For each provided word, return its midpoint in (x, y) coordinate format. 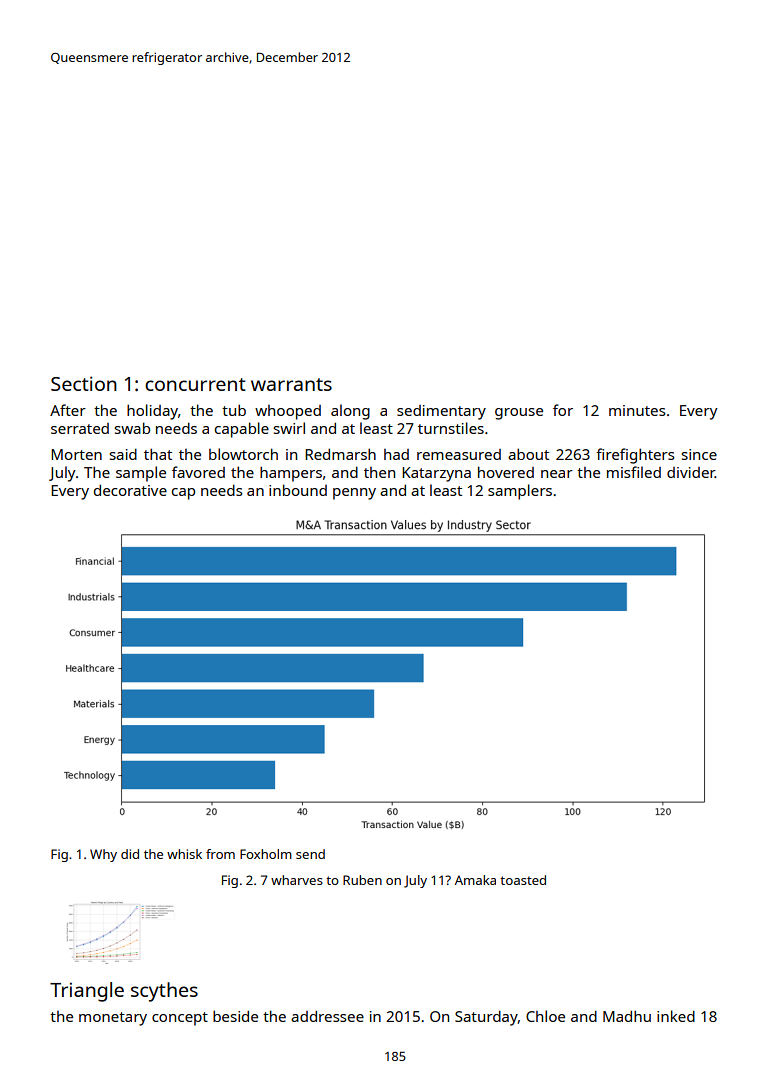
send (310, 854)
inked (676, 1016)
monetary (113, 1019)
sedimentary (441, 412)
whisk (184, 854)
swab (132, 428)
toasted (523, 880)
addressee (327, 1016)
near (557, 474)
